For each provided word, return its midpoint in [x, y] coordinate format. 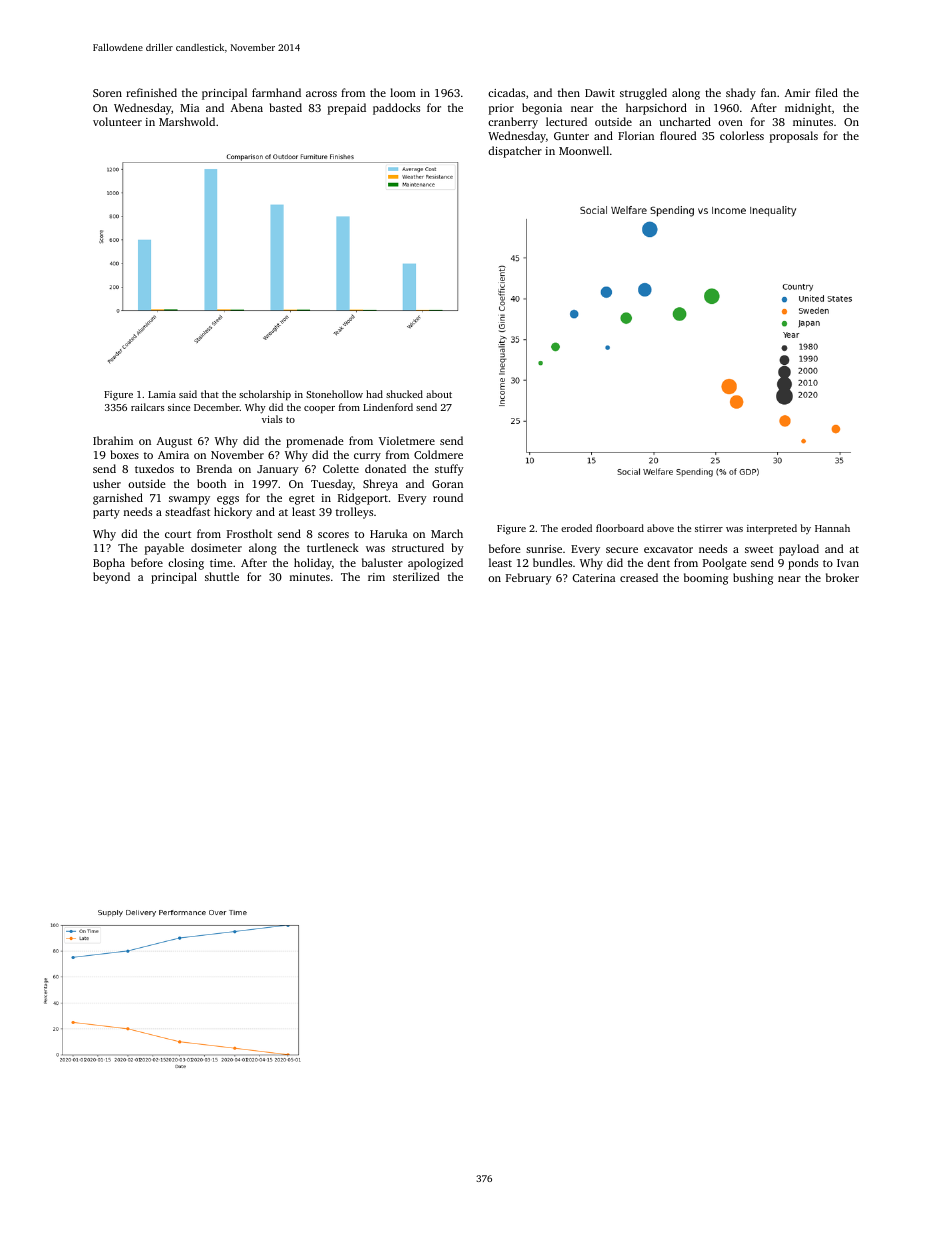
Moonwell [584, 150]
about [439, 394]
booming [706, 579]
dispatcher [515, 152]
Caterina [593, 578]
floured [678, 135]
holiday [313, 564]
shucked [404, 394]
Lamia [162, 394]
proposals [794, 137]
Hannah [832, 528]
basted [286, 107]
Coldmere [438, 454]
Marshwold [187, 121]
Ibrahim [113, 440]
